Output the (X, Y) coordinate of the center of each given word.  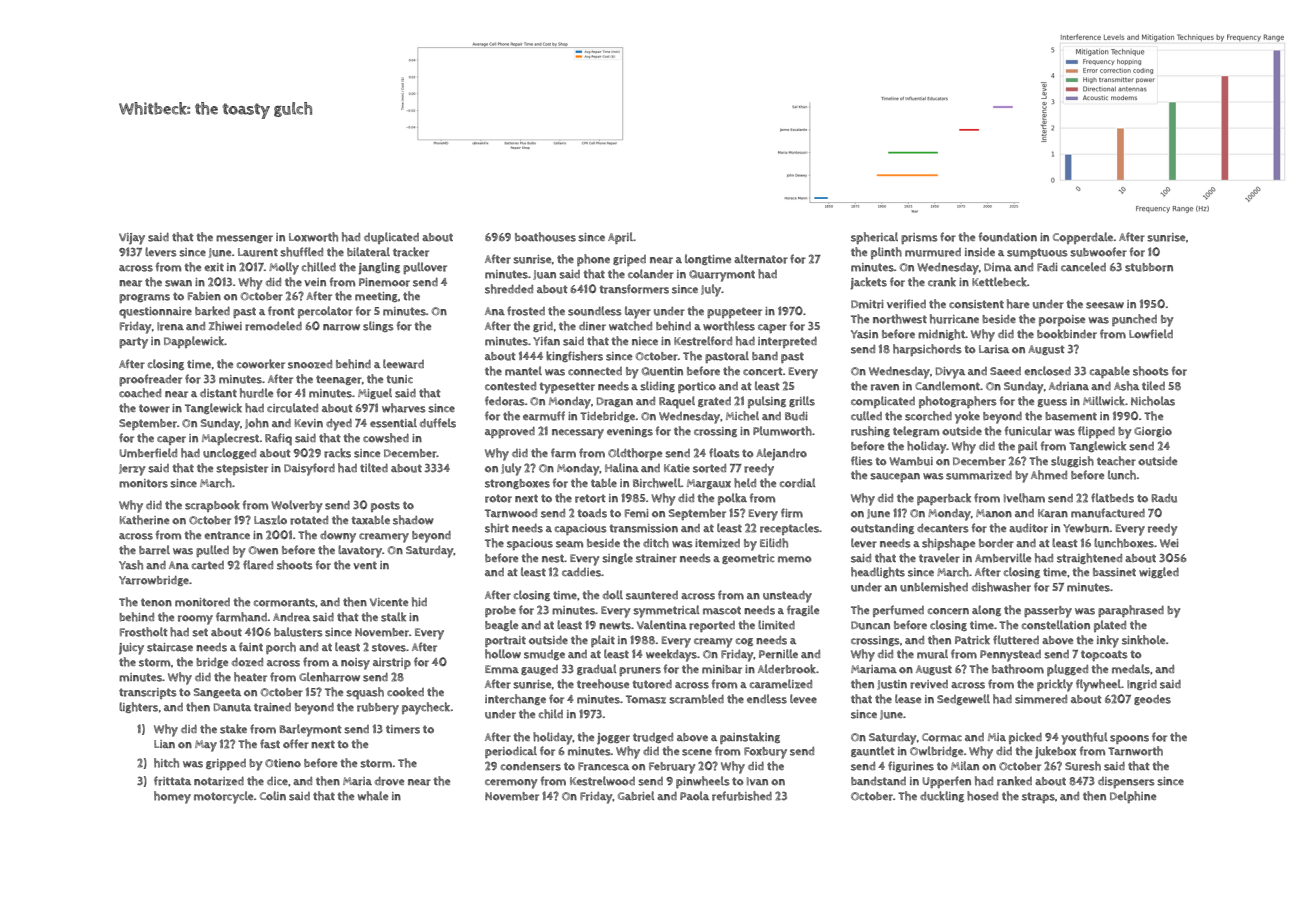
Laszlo (270, 520)
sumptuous (1037, 253)
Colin (273, 796)
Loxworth (313, 237)
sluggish (1072, 461)
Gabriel (636, 796)
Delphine (1133, 797)
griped (629, 260)
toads (592, 513)
